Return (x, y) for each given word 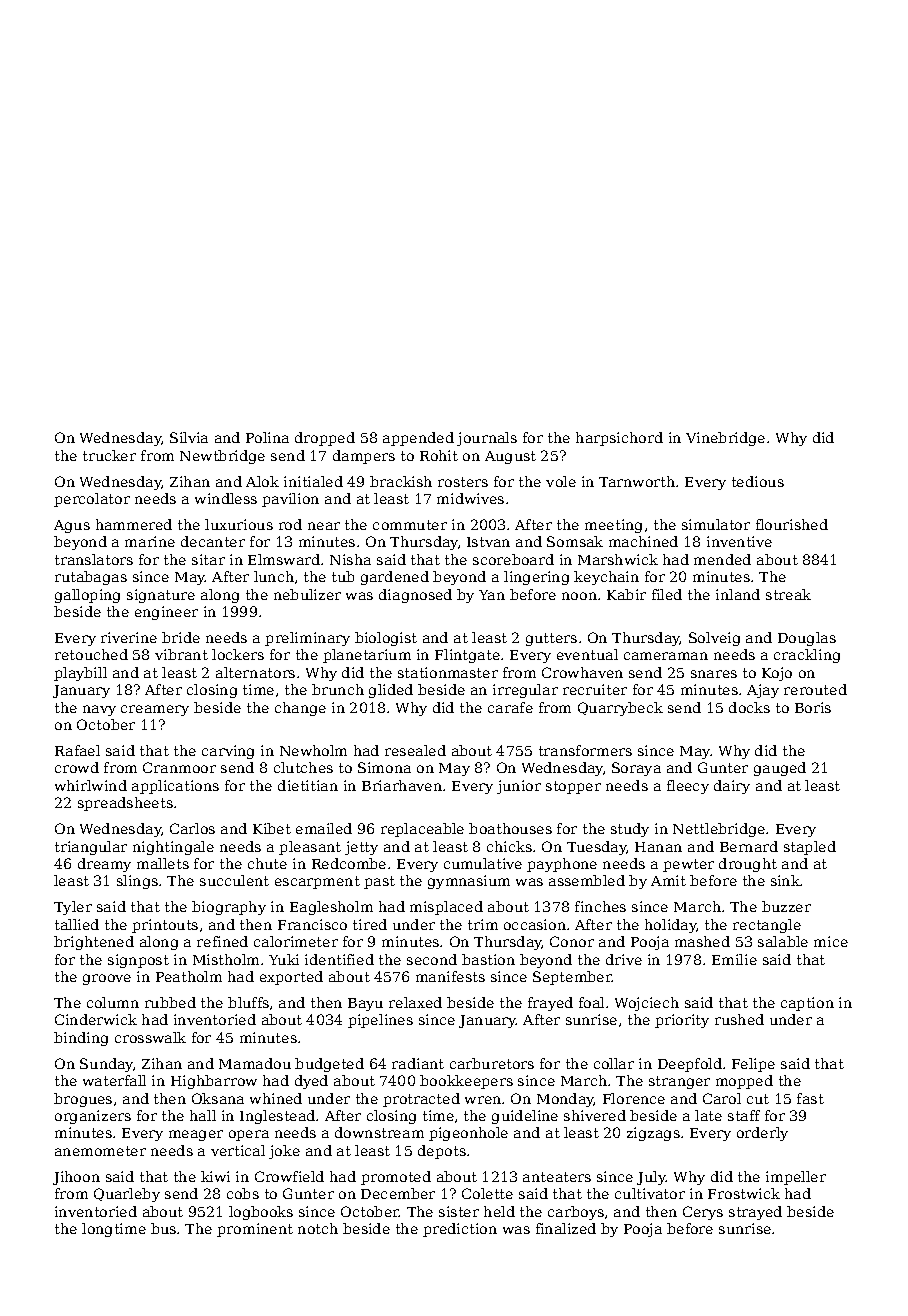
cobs (243, 1193)
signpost (138, 961)
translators (94, 559)
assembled (587, 880)
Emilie (734, 959)
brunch (338, 689)
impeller (796, 1178)
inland (738, 594)
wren (483, 1100)
